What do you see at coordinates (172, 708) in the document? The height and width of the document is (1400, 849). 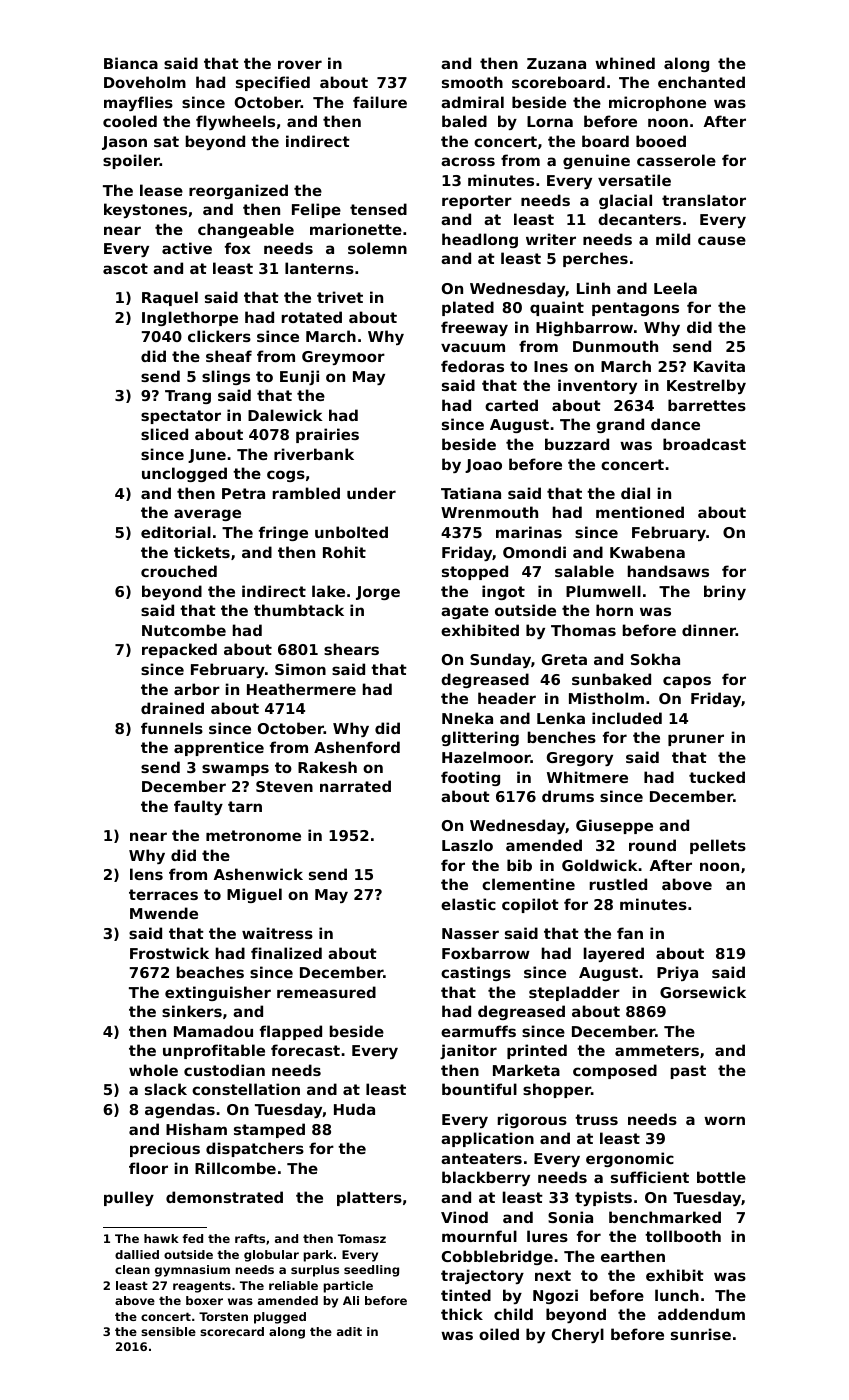 I see `drained` at bounding box center [172, 708].
